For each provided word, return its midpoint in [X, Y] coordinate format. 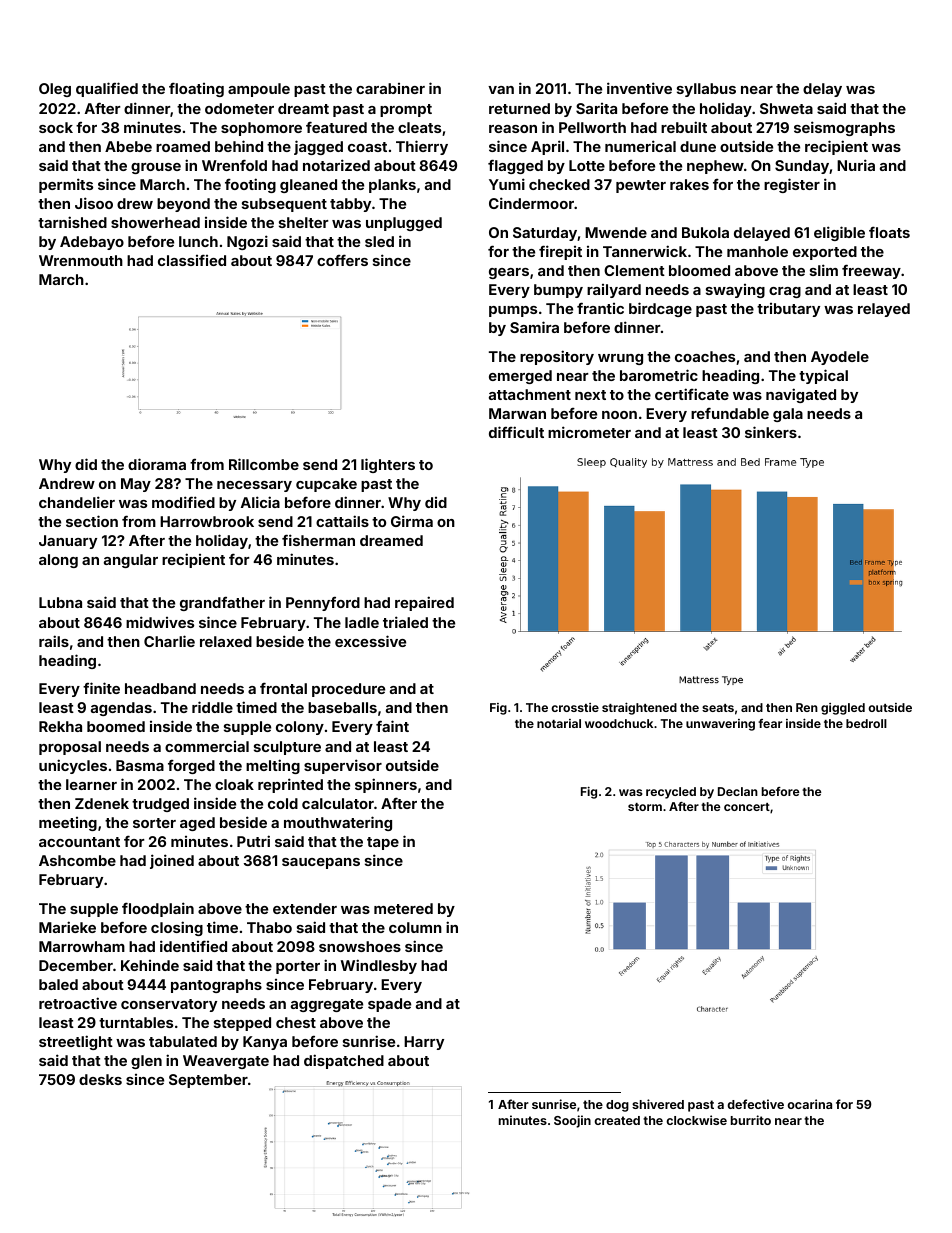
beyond [183, 205]
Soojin [572, 1121]
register [792, 185]
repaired [424, 603]
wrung [620, 359]
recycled [671, 793]
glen [146, 1062]
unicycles [73, 766]
